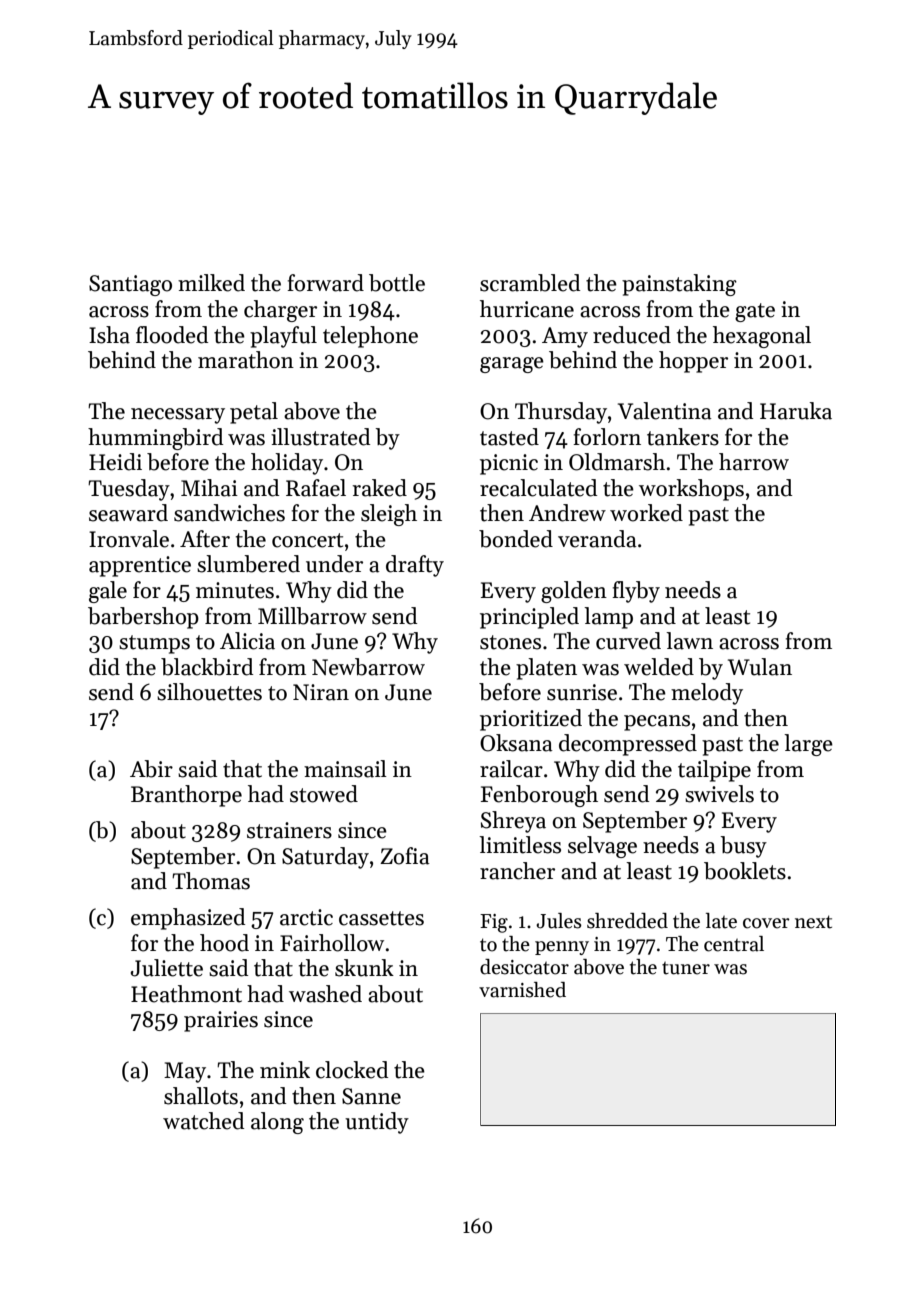  What do you see at coordinates (172, 335) in the image?
I see `flooded` at bounding box center [172, 335].
